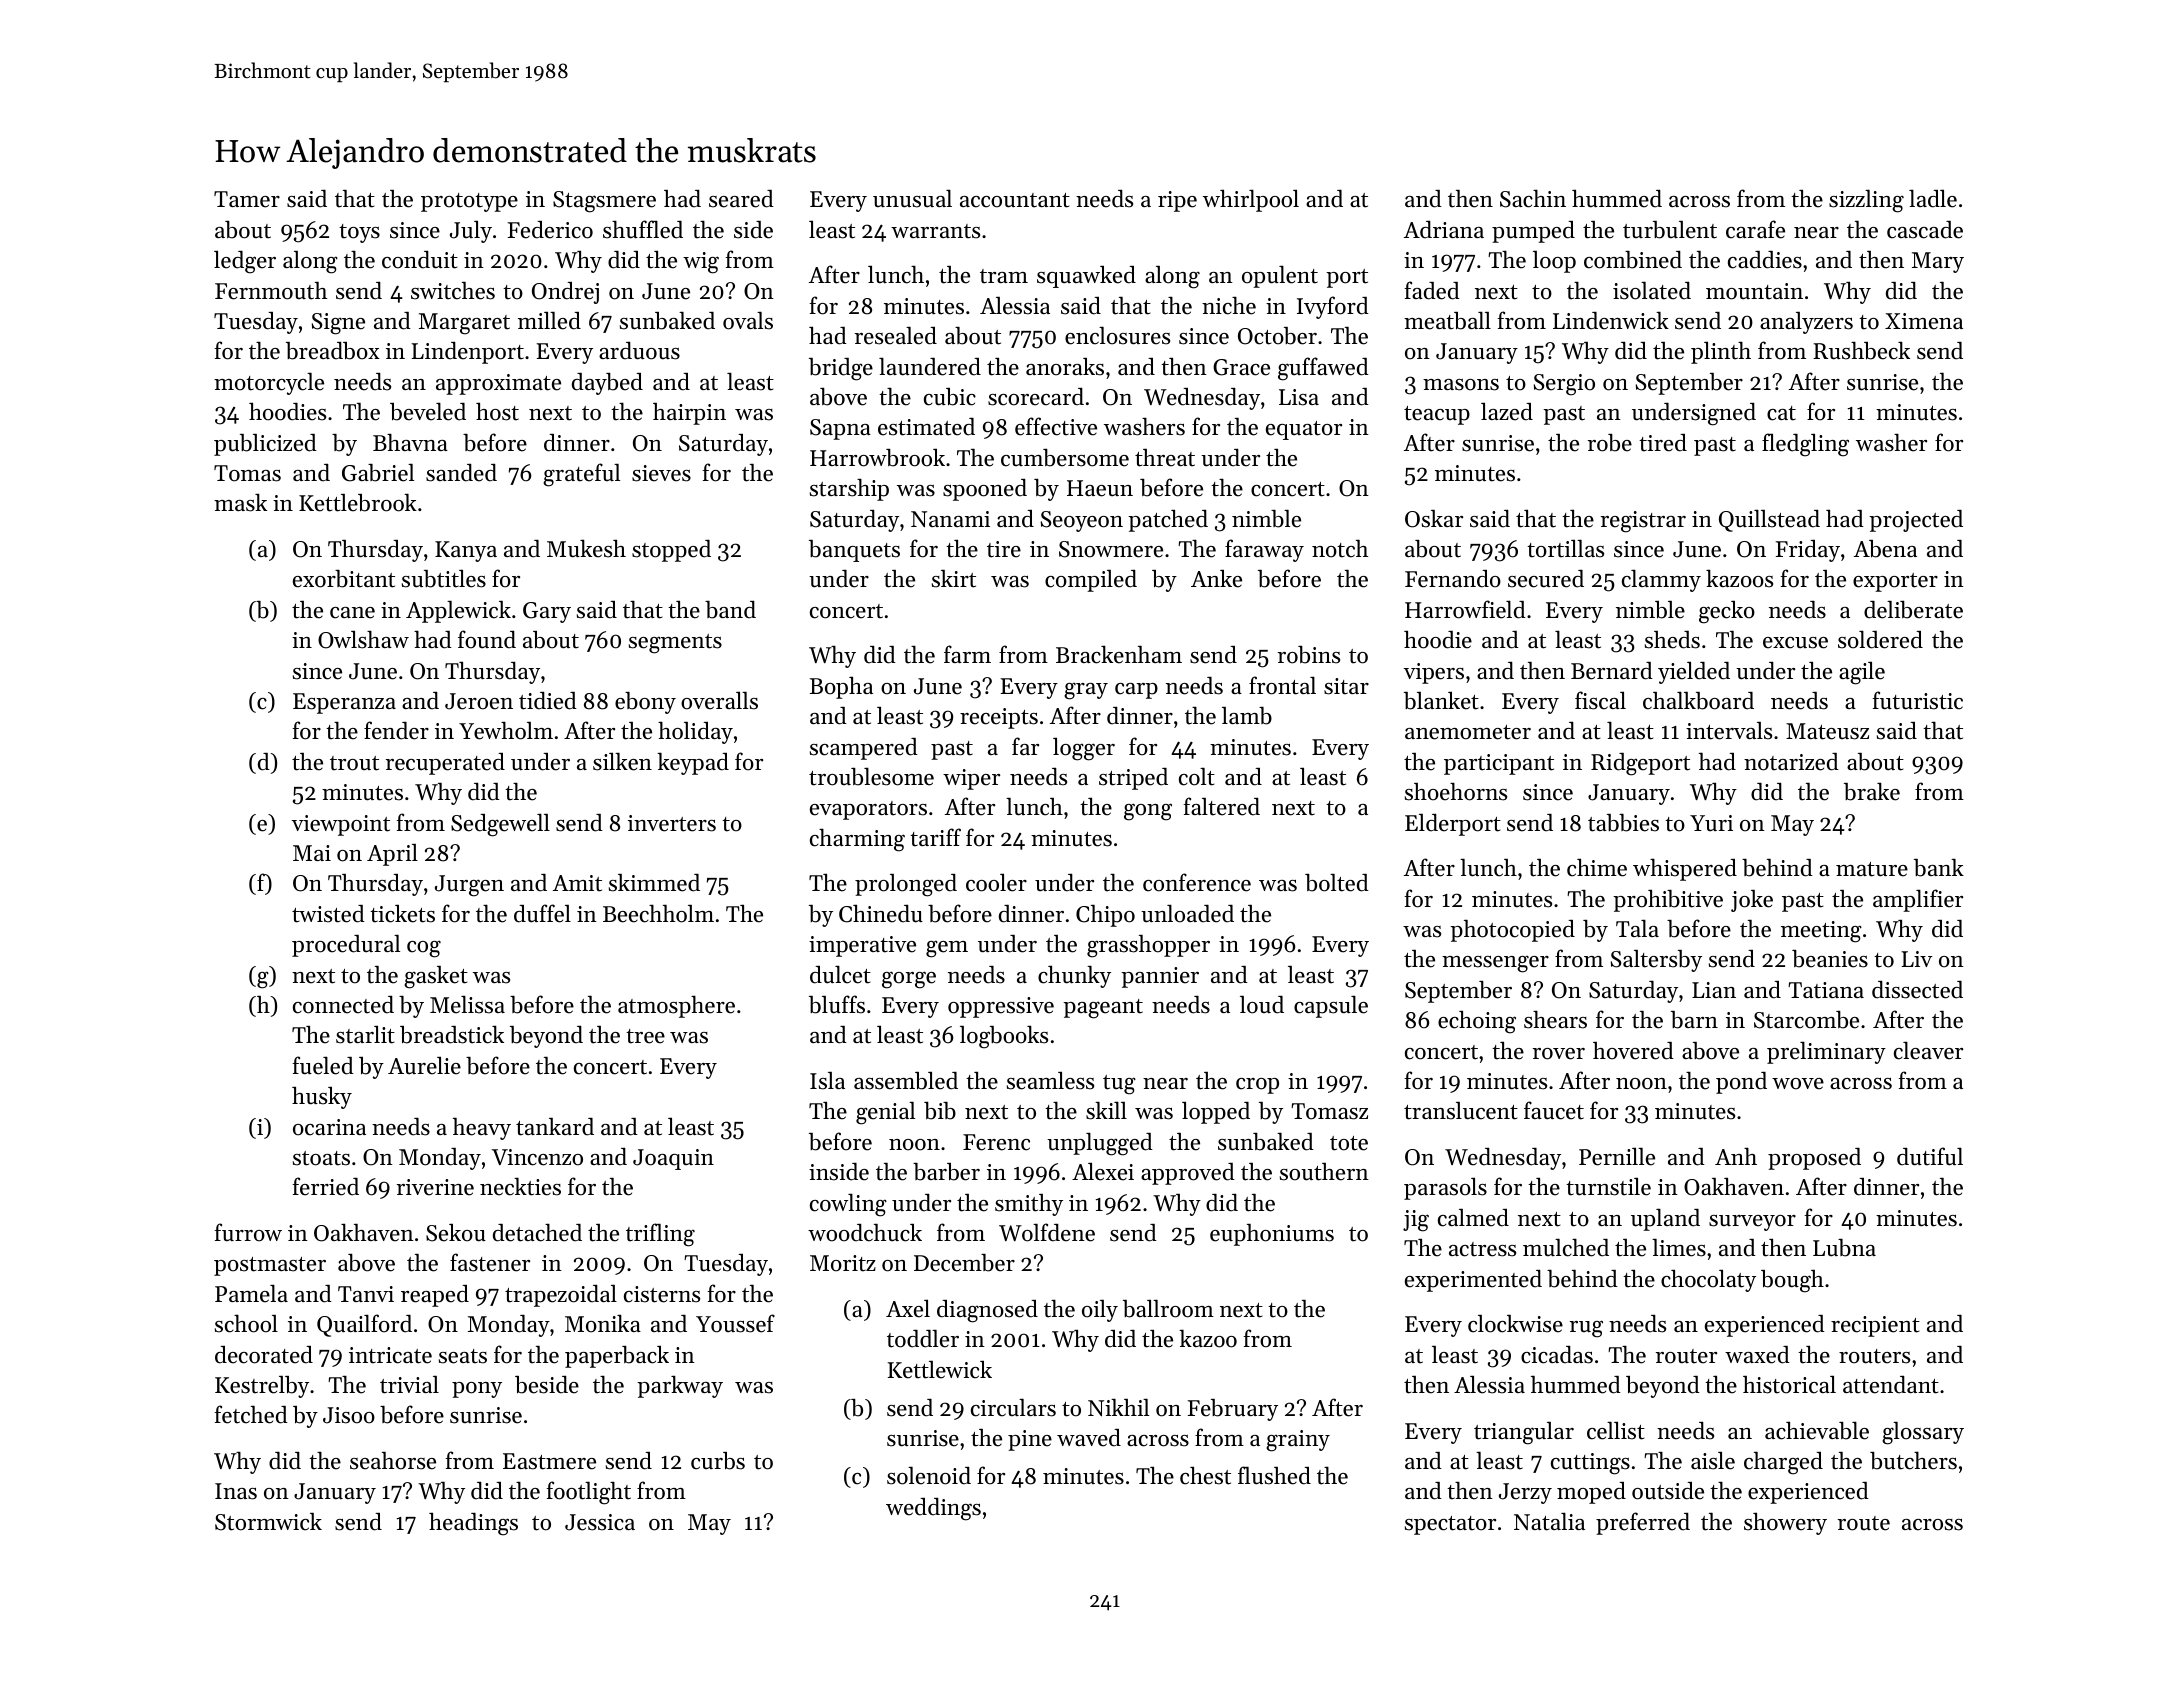 The height and width of the screenshot is (1683, 2178). What do you see at coordinates (1872, 791) in the screenshot?
I see `brake` at bounding box center [1872, 791].
